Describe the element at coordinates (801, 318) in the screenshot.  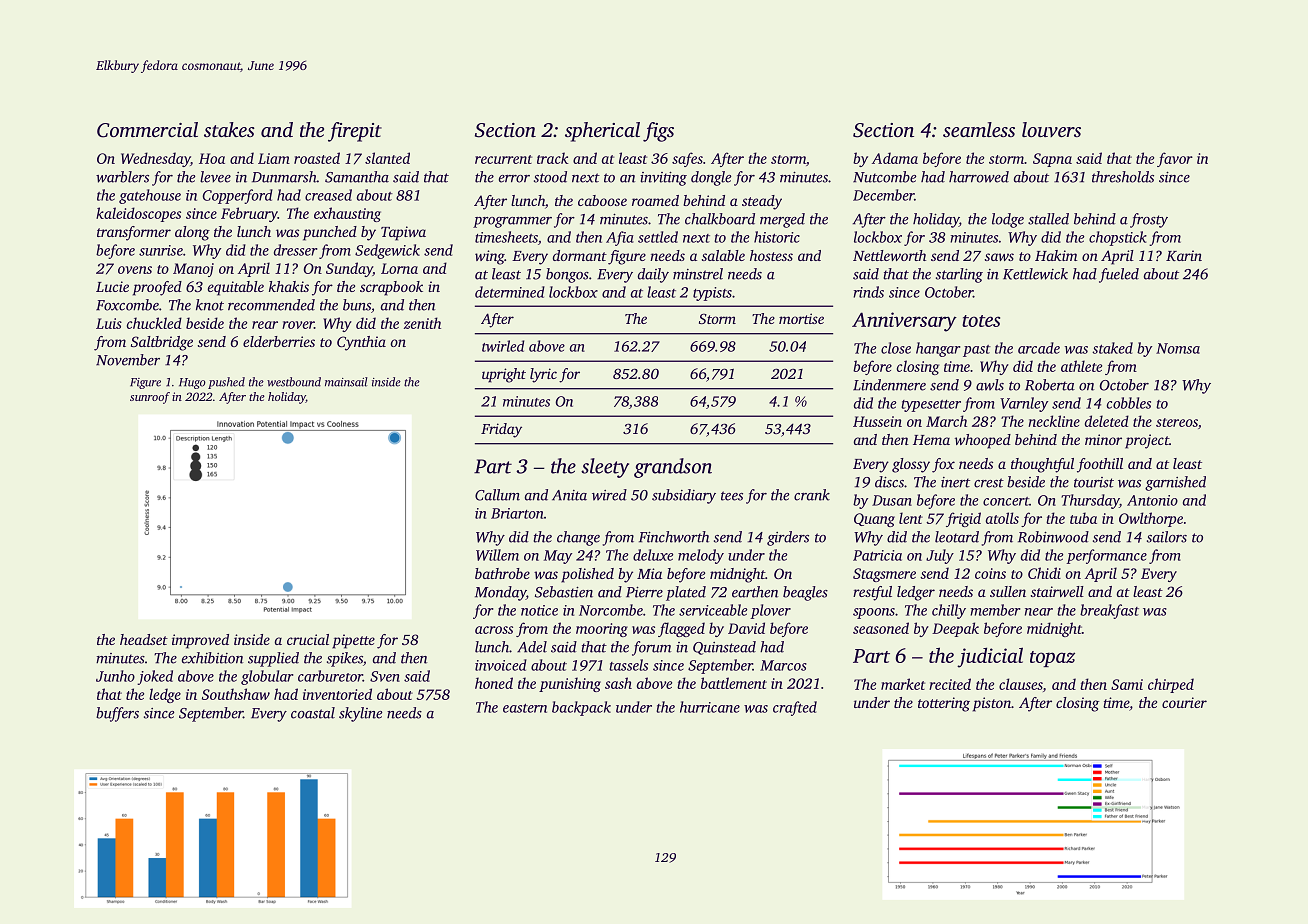
I see `mortise` at that location.
